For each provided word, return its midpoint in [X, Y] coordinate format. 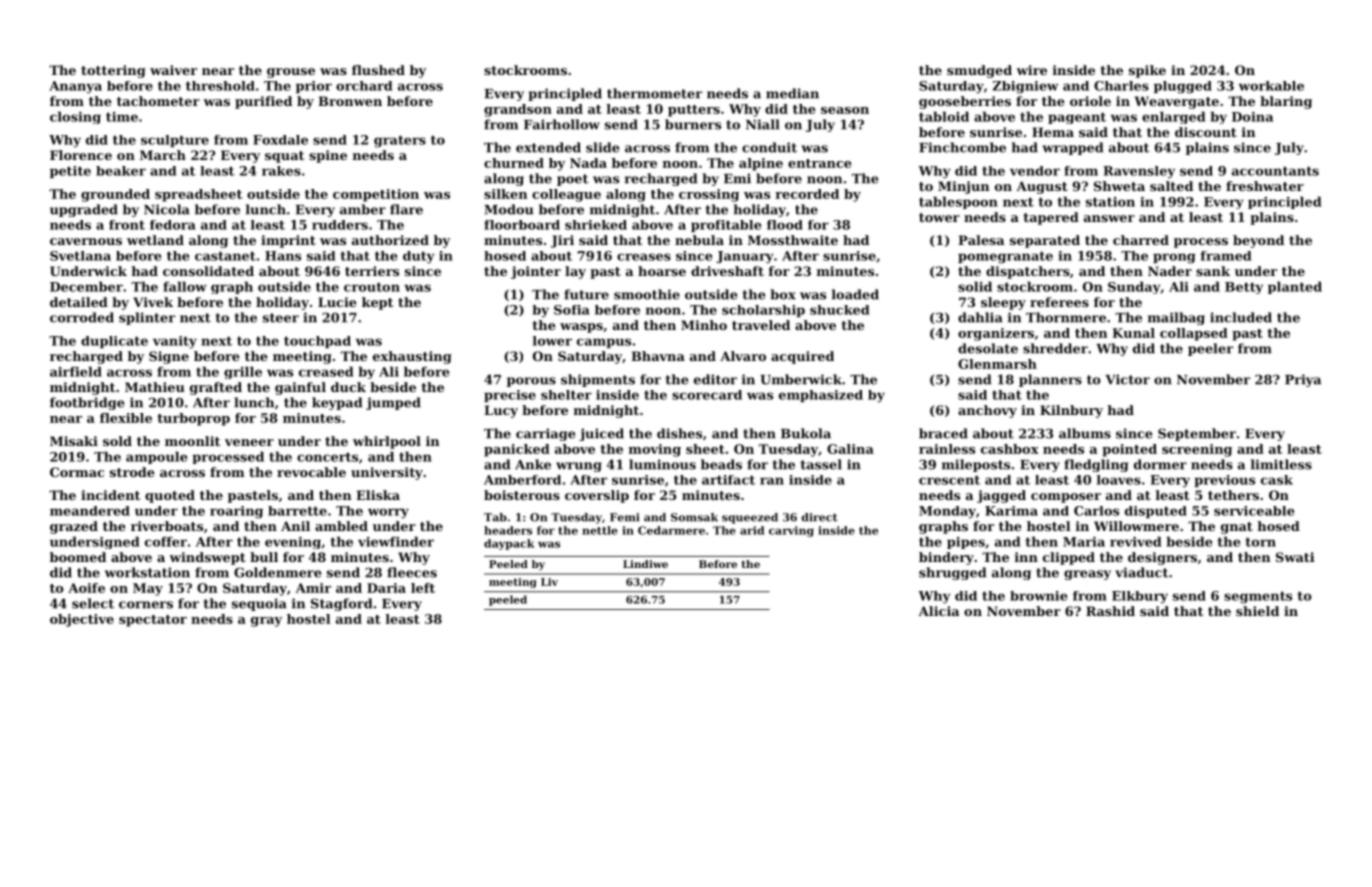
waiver [173, 70]
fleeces [412, 572]
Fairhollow [562, 124]
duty [419, 257]
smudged [979, 71]
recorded [807, 194]
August [1042, 187]
